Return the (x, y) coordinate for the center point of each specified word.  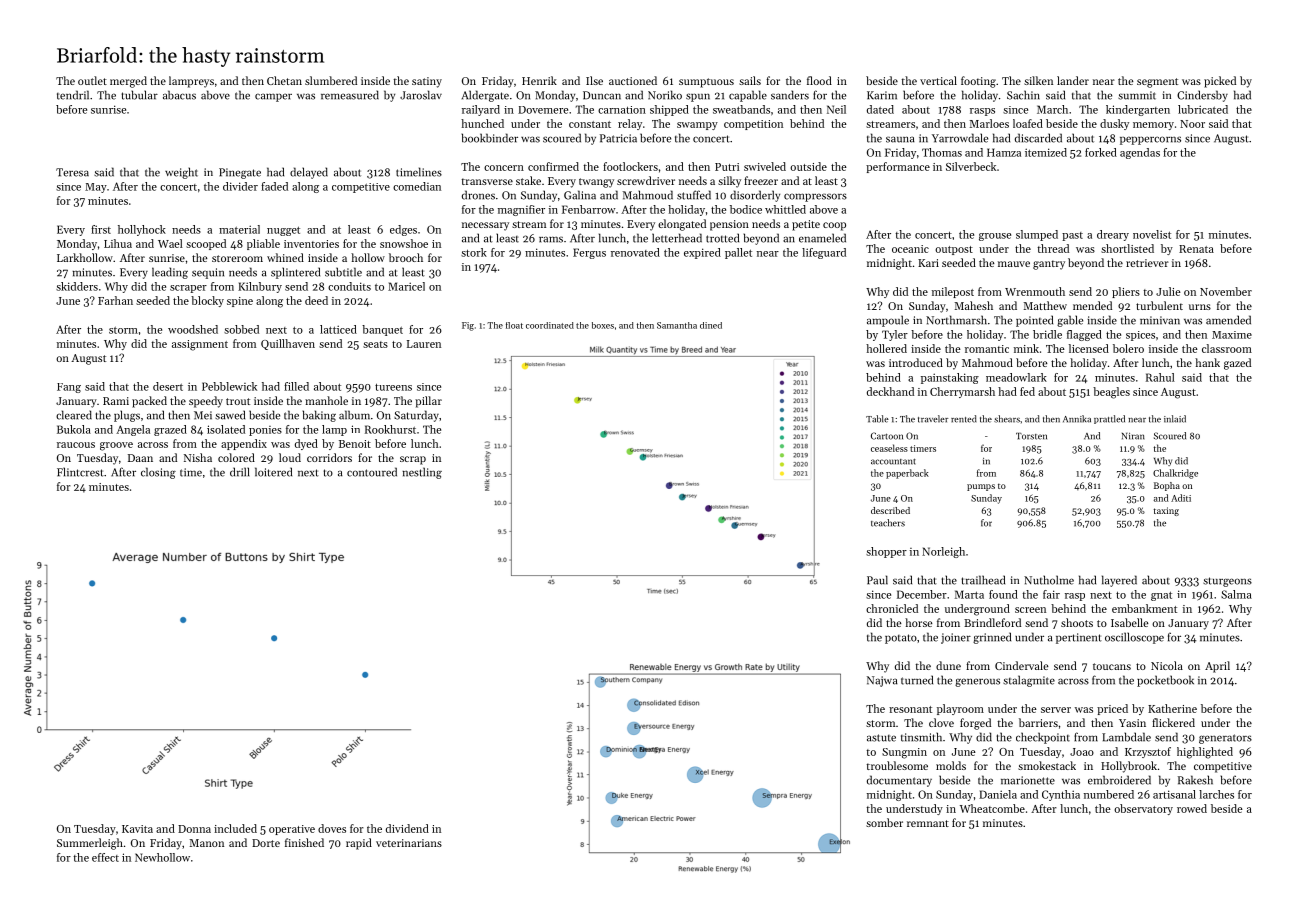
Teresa (72, 172)
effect (105, 857)
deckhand (890, 391)
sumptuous (706, 83)
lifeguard (824, 253)
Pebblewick (229, 386)
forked (1101, 152)
